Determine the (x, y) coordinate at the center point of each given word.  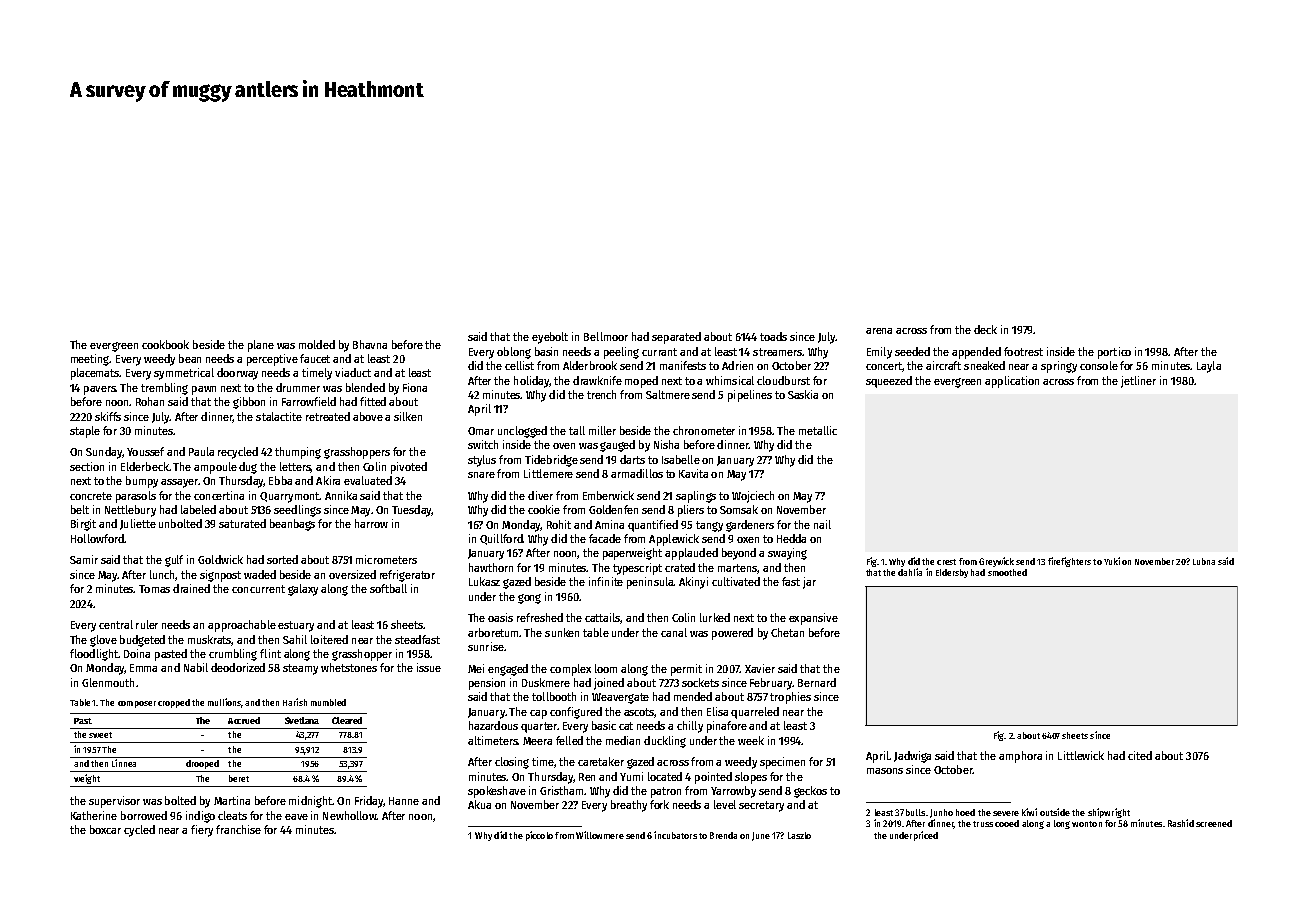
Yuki (1112, 561)
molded (317, 344)
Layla (1209, 367)
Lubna (1204, 561)
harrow (371, 523)
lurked (715, 617)
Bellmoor (606, 336)
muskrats (210, 640)
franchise (238, 829)
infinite (606, 581)
